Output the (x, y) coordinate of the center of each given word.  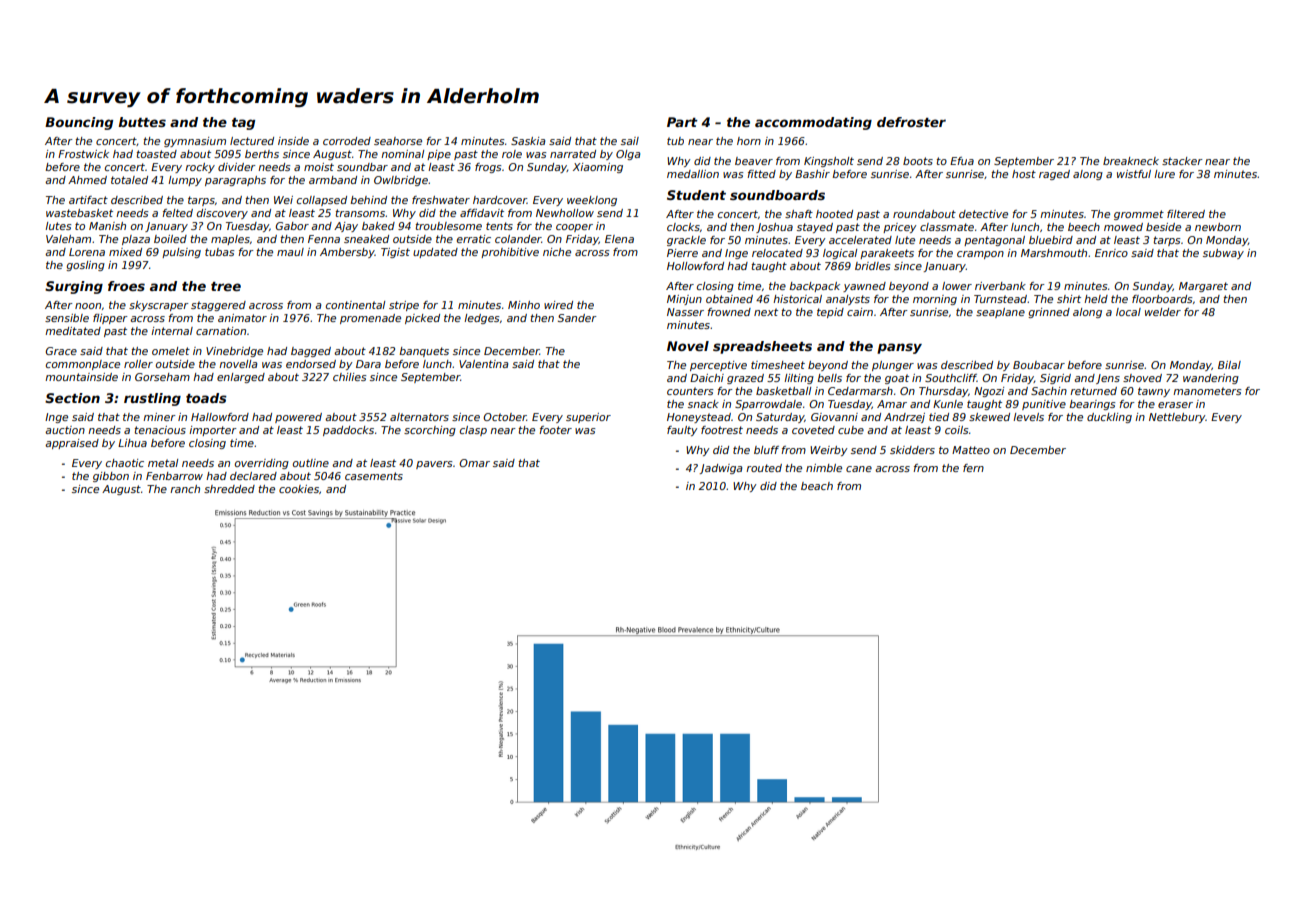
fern (973, 468)
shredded (229, 489)
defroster (911, 122)
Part (682, 122)
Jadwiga (721, 469)
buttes (142, 122)
